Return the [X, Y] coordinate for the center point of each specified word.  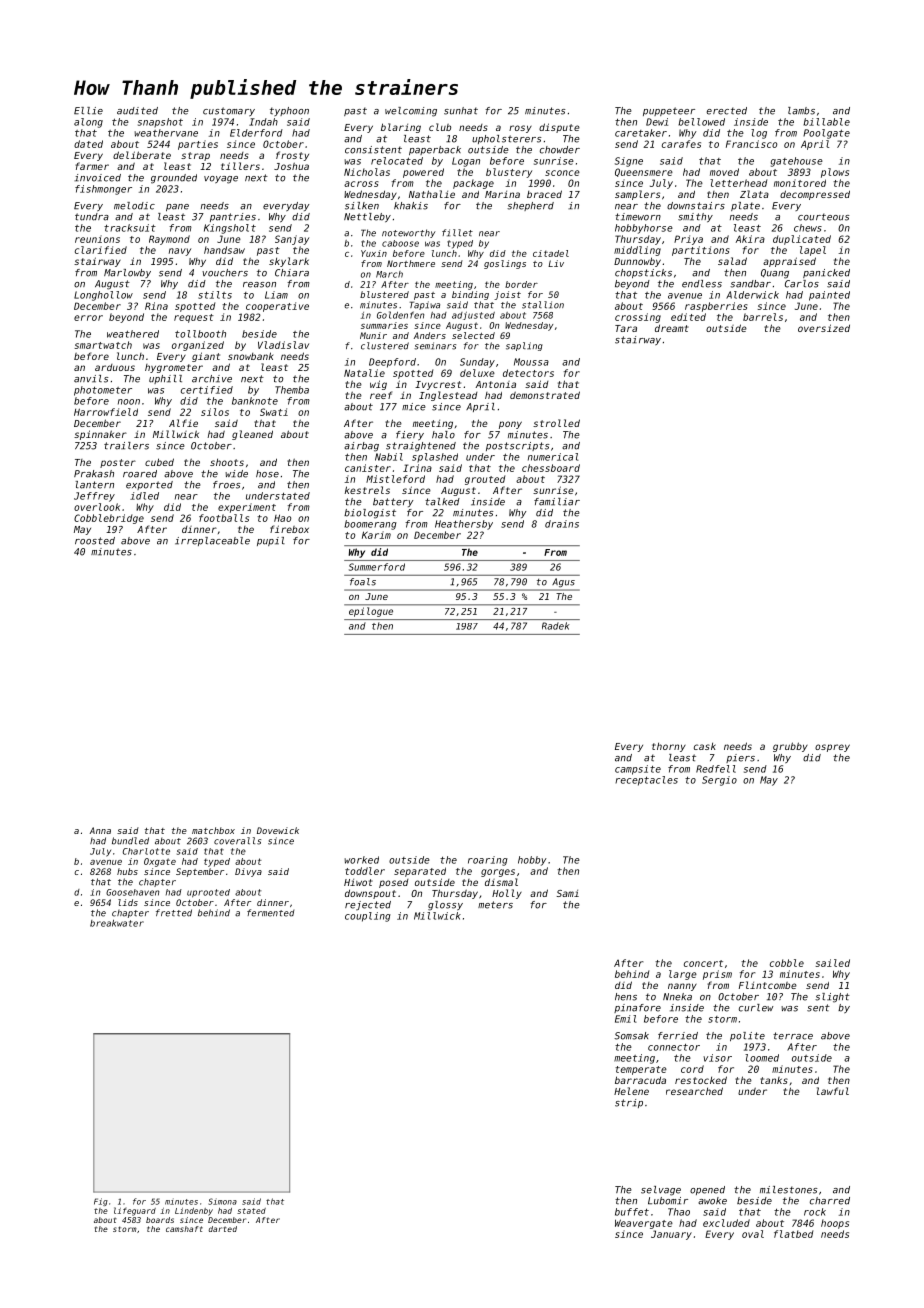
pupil [271, 541]
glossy [445, 906]
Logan [466, 162]
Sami [568, 893]
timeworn [638, 217]
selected [473, 335]
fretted [174, 913]
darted [223, 1229]
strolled [556, 423]
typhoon [289, 111]
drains [562, 524]
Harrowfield [106, 412]
